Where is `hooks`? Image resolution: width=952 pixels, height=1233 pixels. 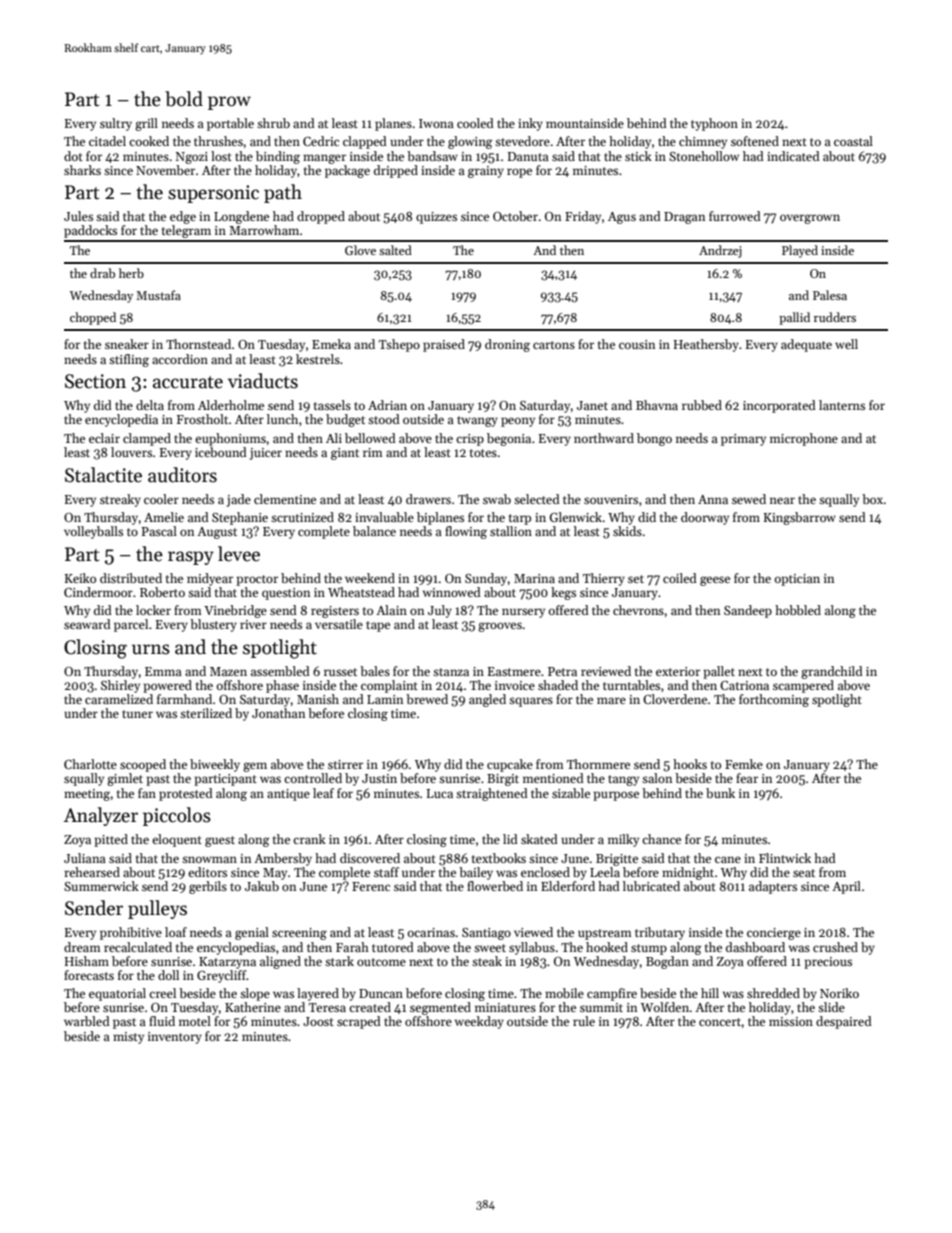 hooks is located at coordinates (690, 764).
